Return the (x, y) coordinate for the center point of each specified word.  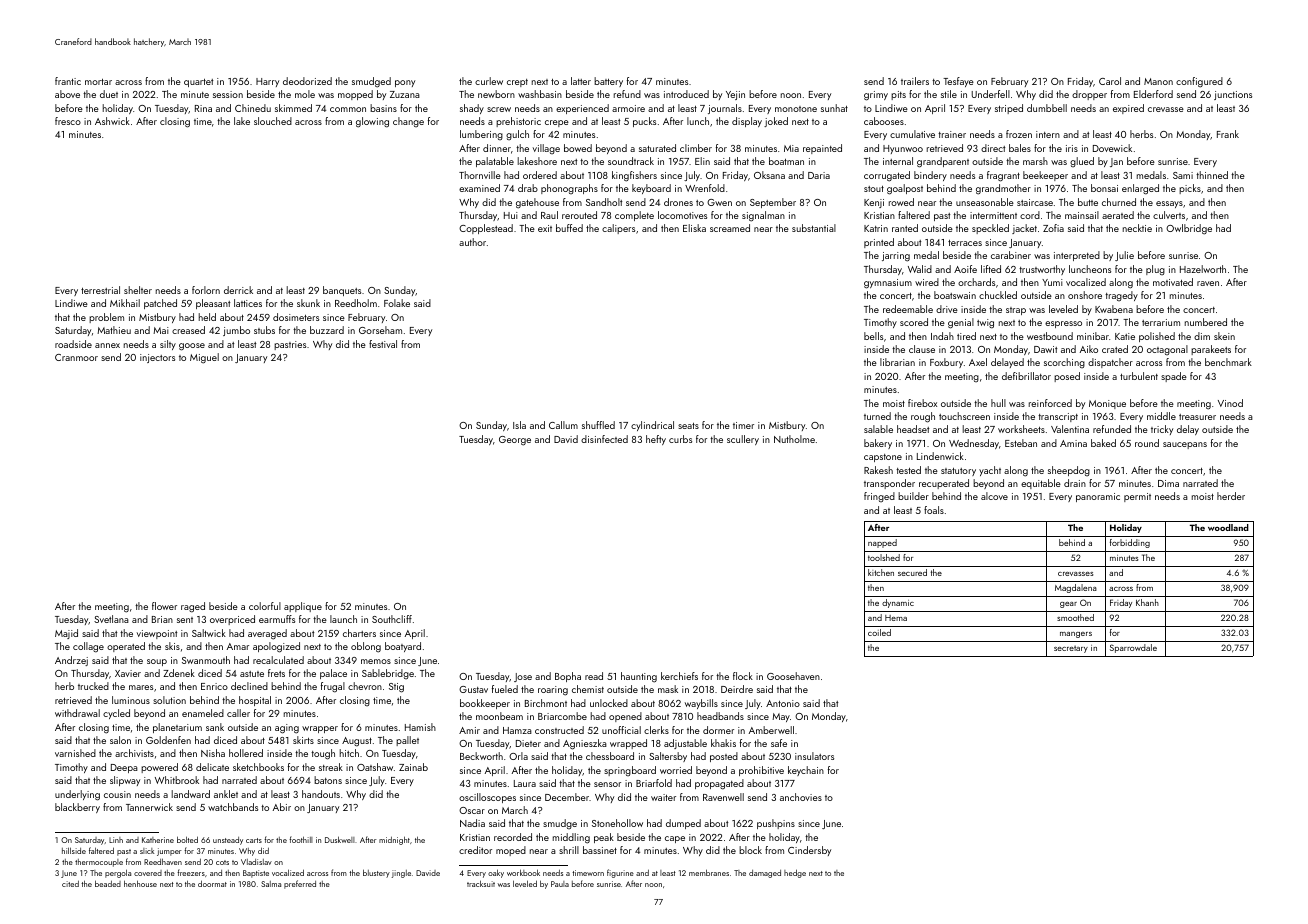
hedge (795, 873)
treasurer (1197, 417)
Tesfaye (958, 82)
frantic (68, 81)
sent (185, 620)
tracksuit (481, 883)
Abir (282, 807)
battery (608, 82)
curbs (680, 439)
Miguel (204, 358)
